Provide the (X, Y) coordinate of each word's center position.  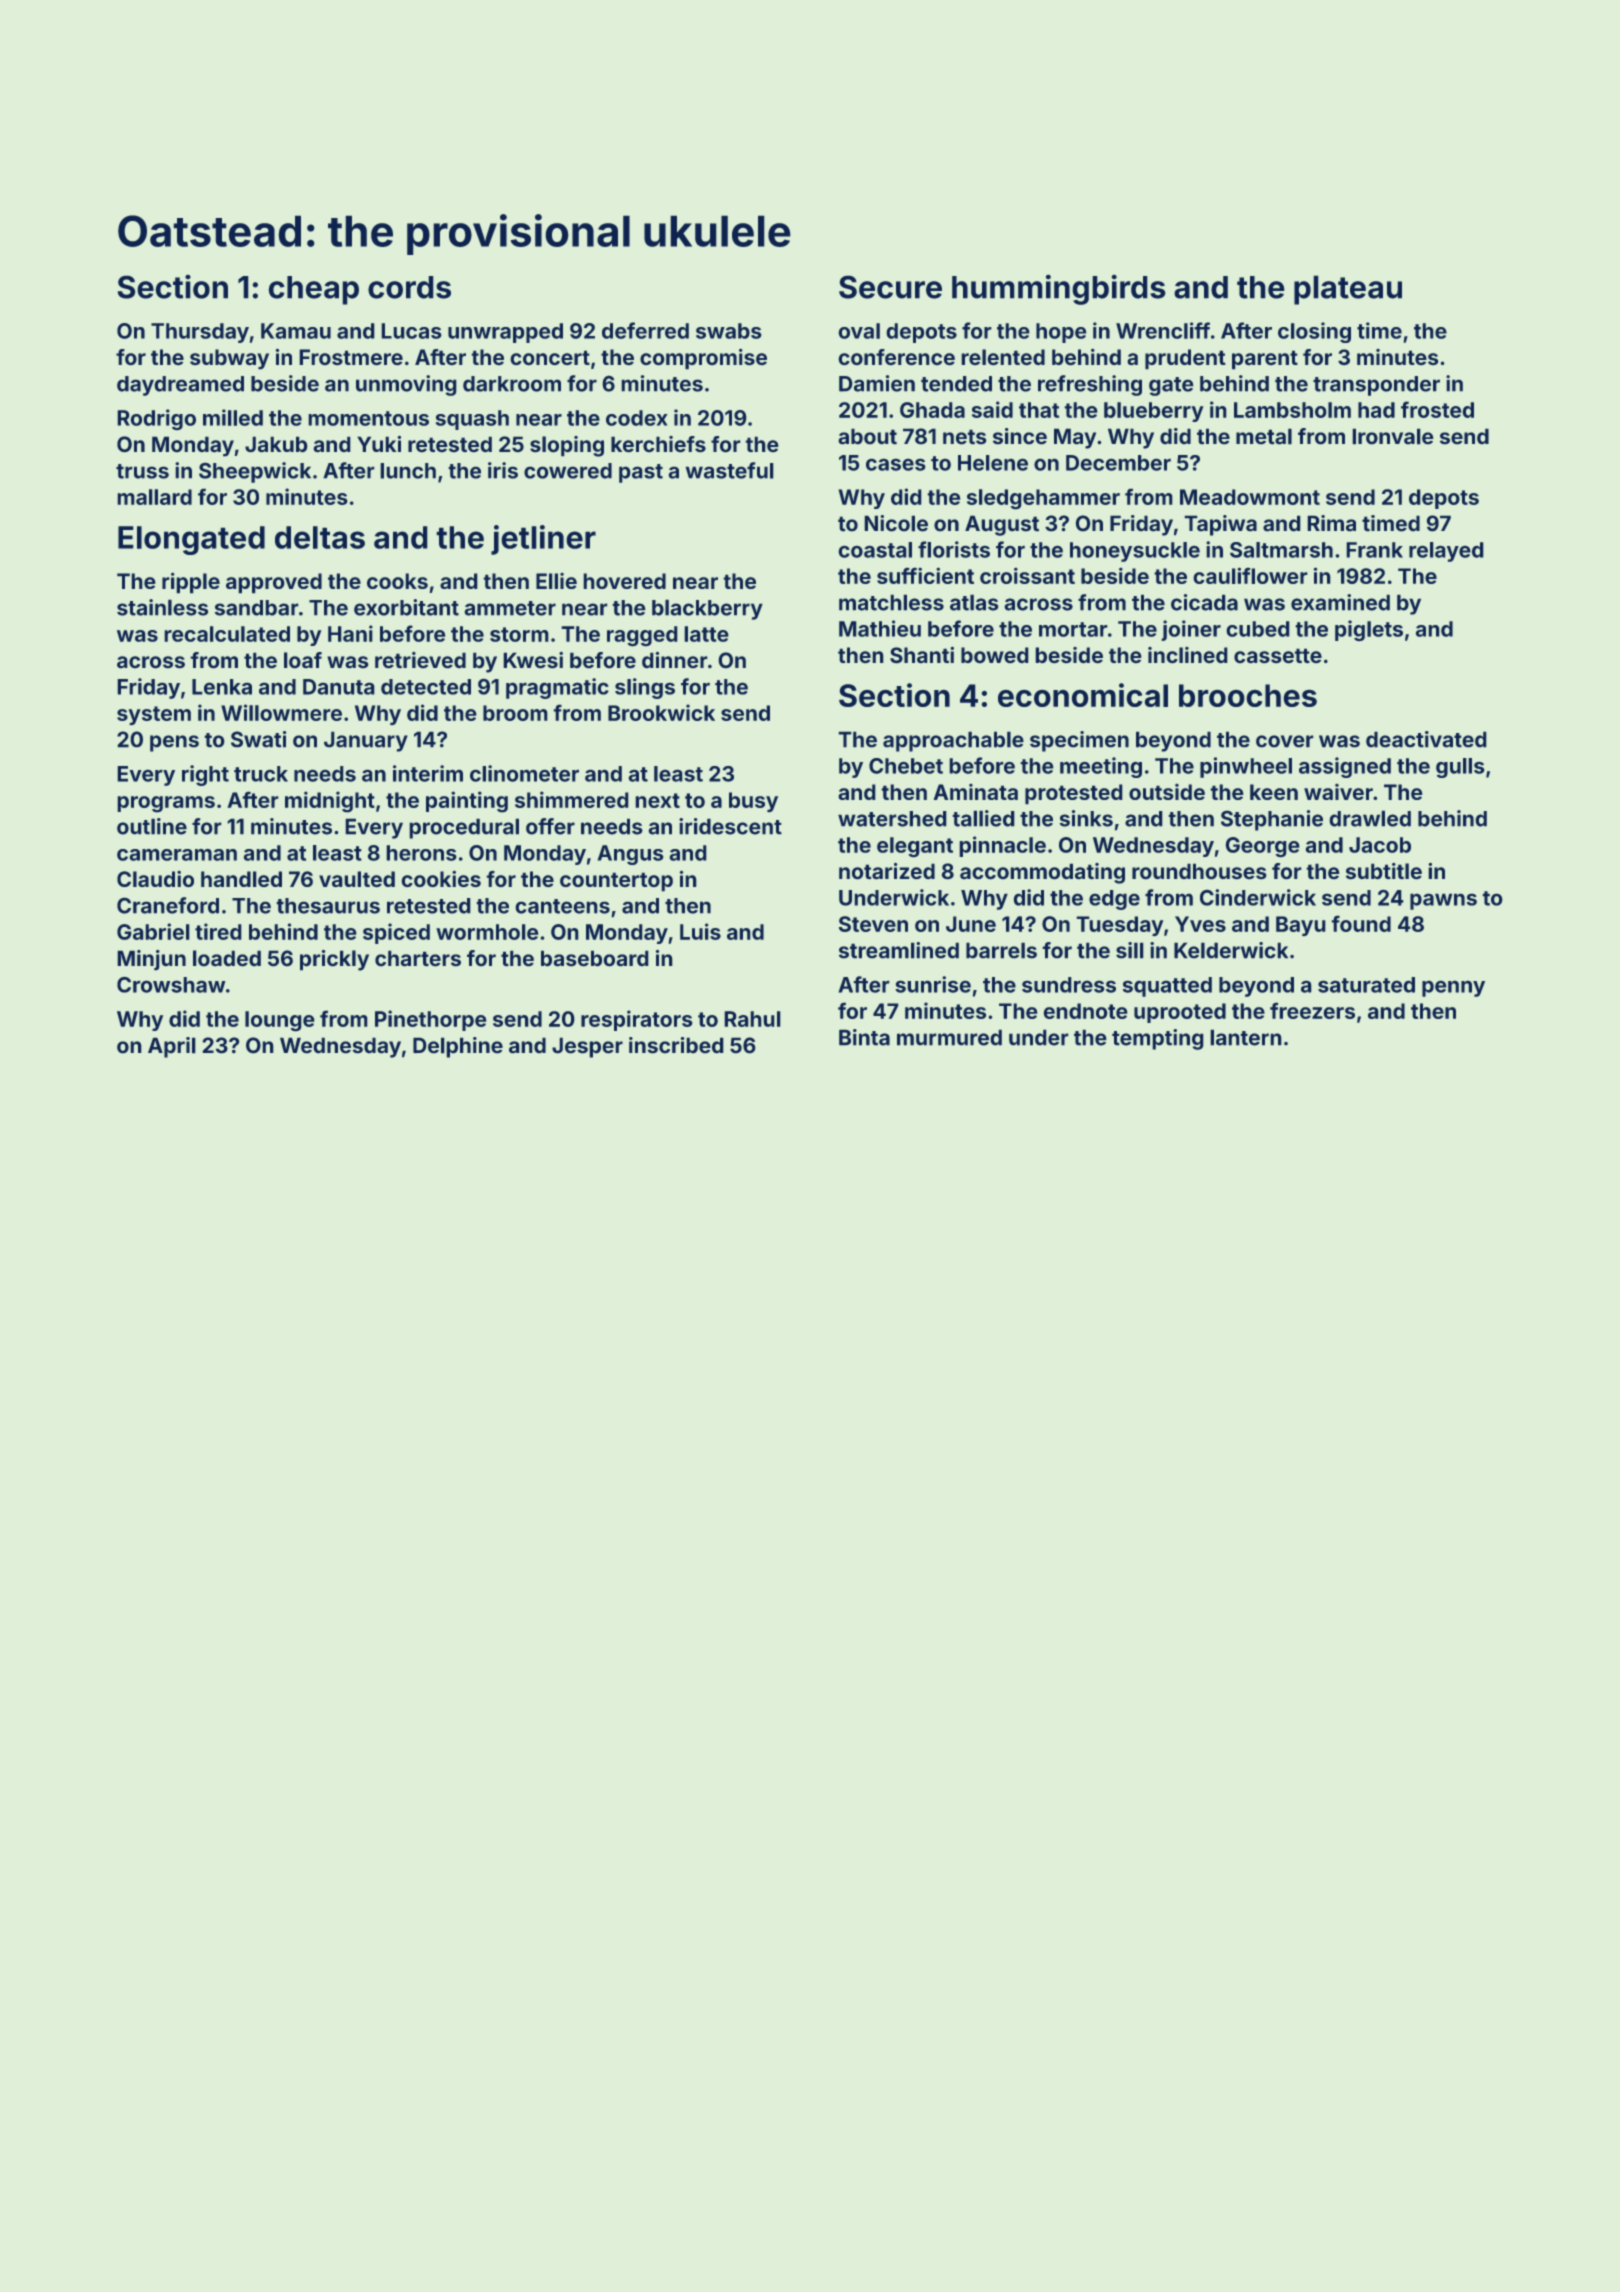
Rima (1332, 523)
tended (956, 384)
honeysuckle (1135, 552)
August (1002, 526)
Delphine (458, 1047)
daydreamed (180, 386)
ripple (191, 583)
